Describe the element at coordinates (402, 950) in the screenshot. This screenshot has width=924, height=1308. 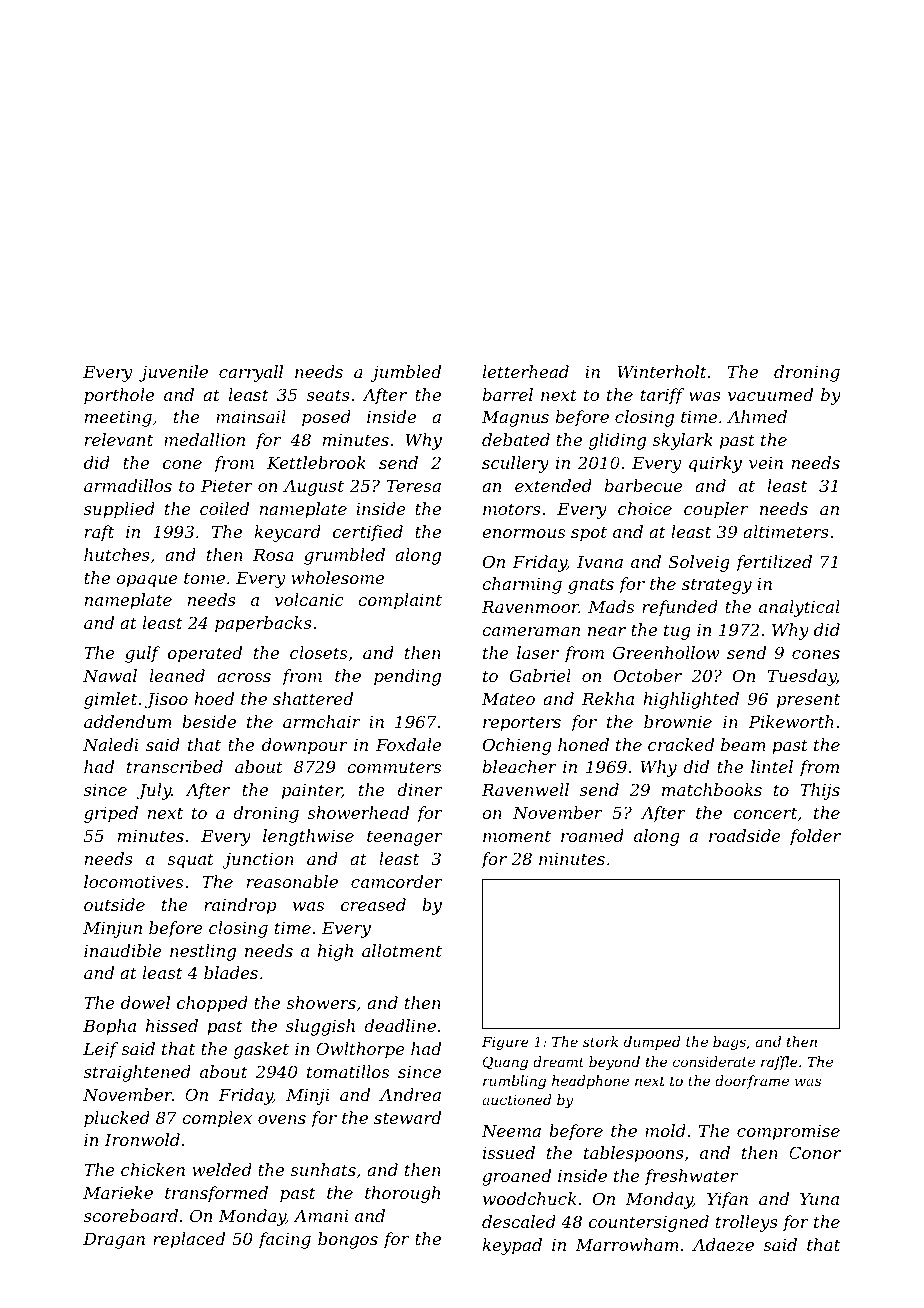
I see `allotment` at that location.
